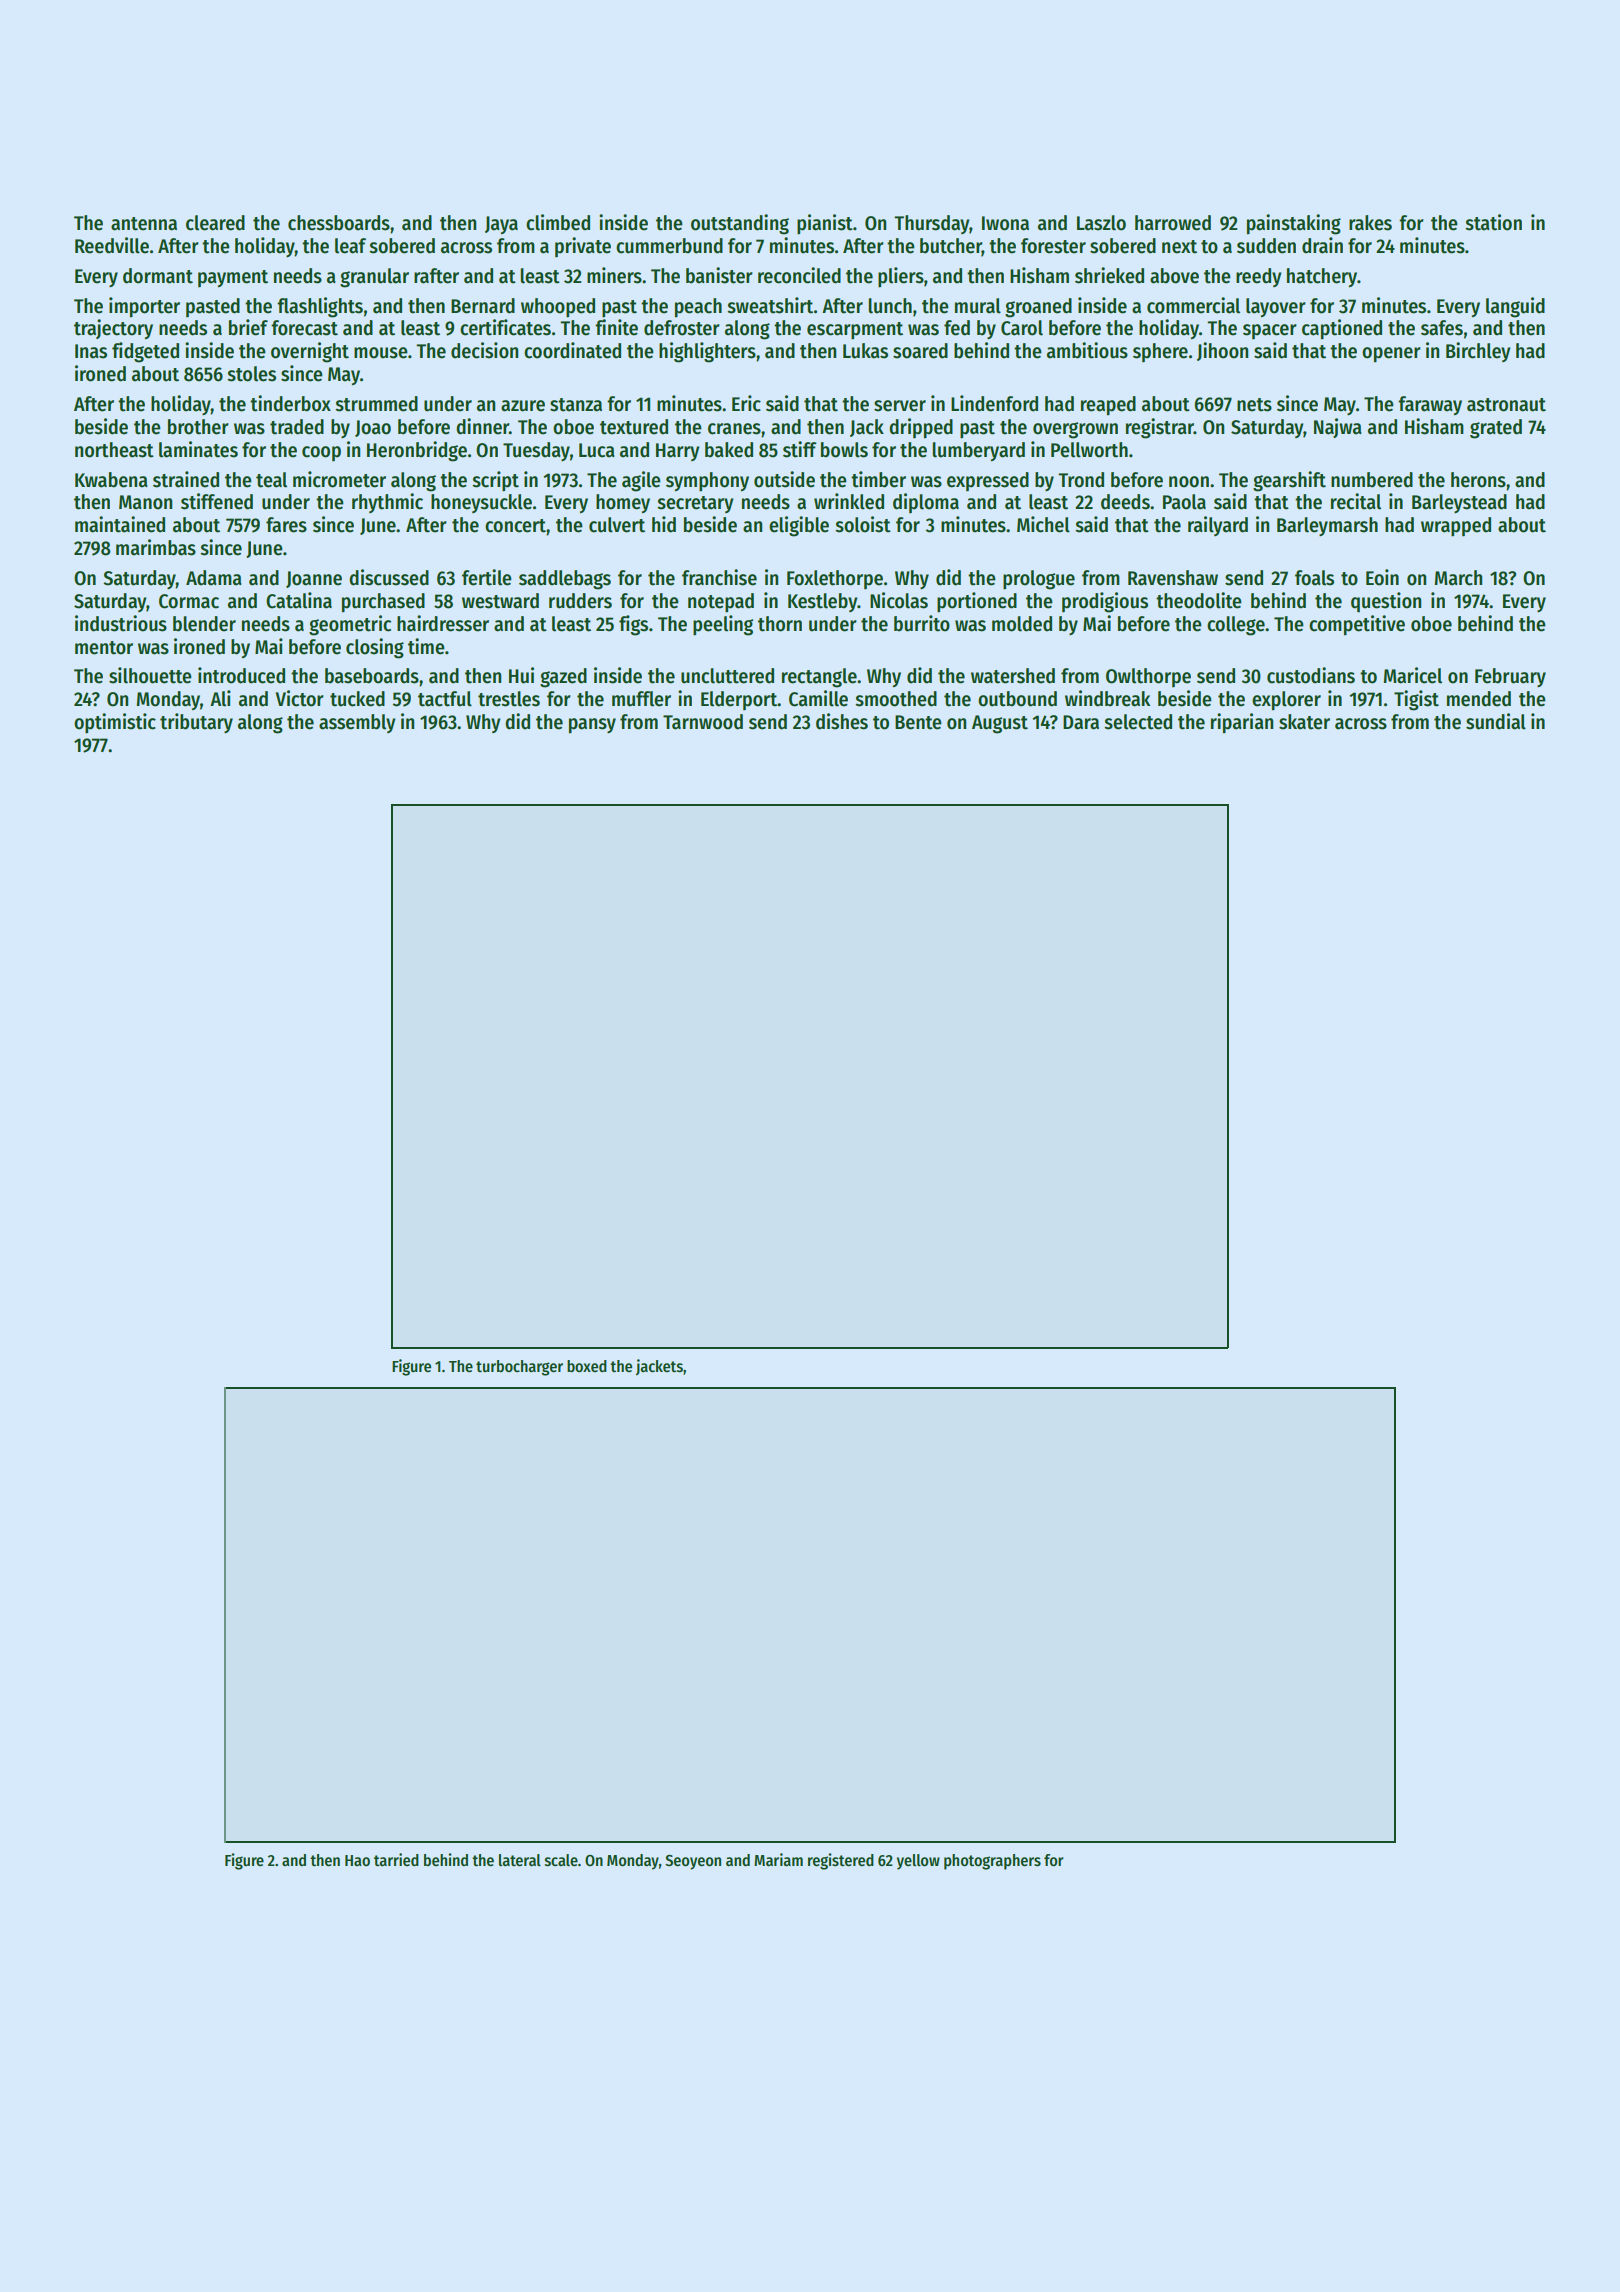 Image resolution: width=1620 pixels, height=2292 pixels. What do you see at coordinates (339, 223) in the page?
I see `chessboards` at bounding box center [339, 223].
